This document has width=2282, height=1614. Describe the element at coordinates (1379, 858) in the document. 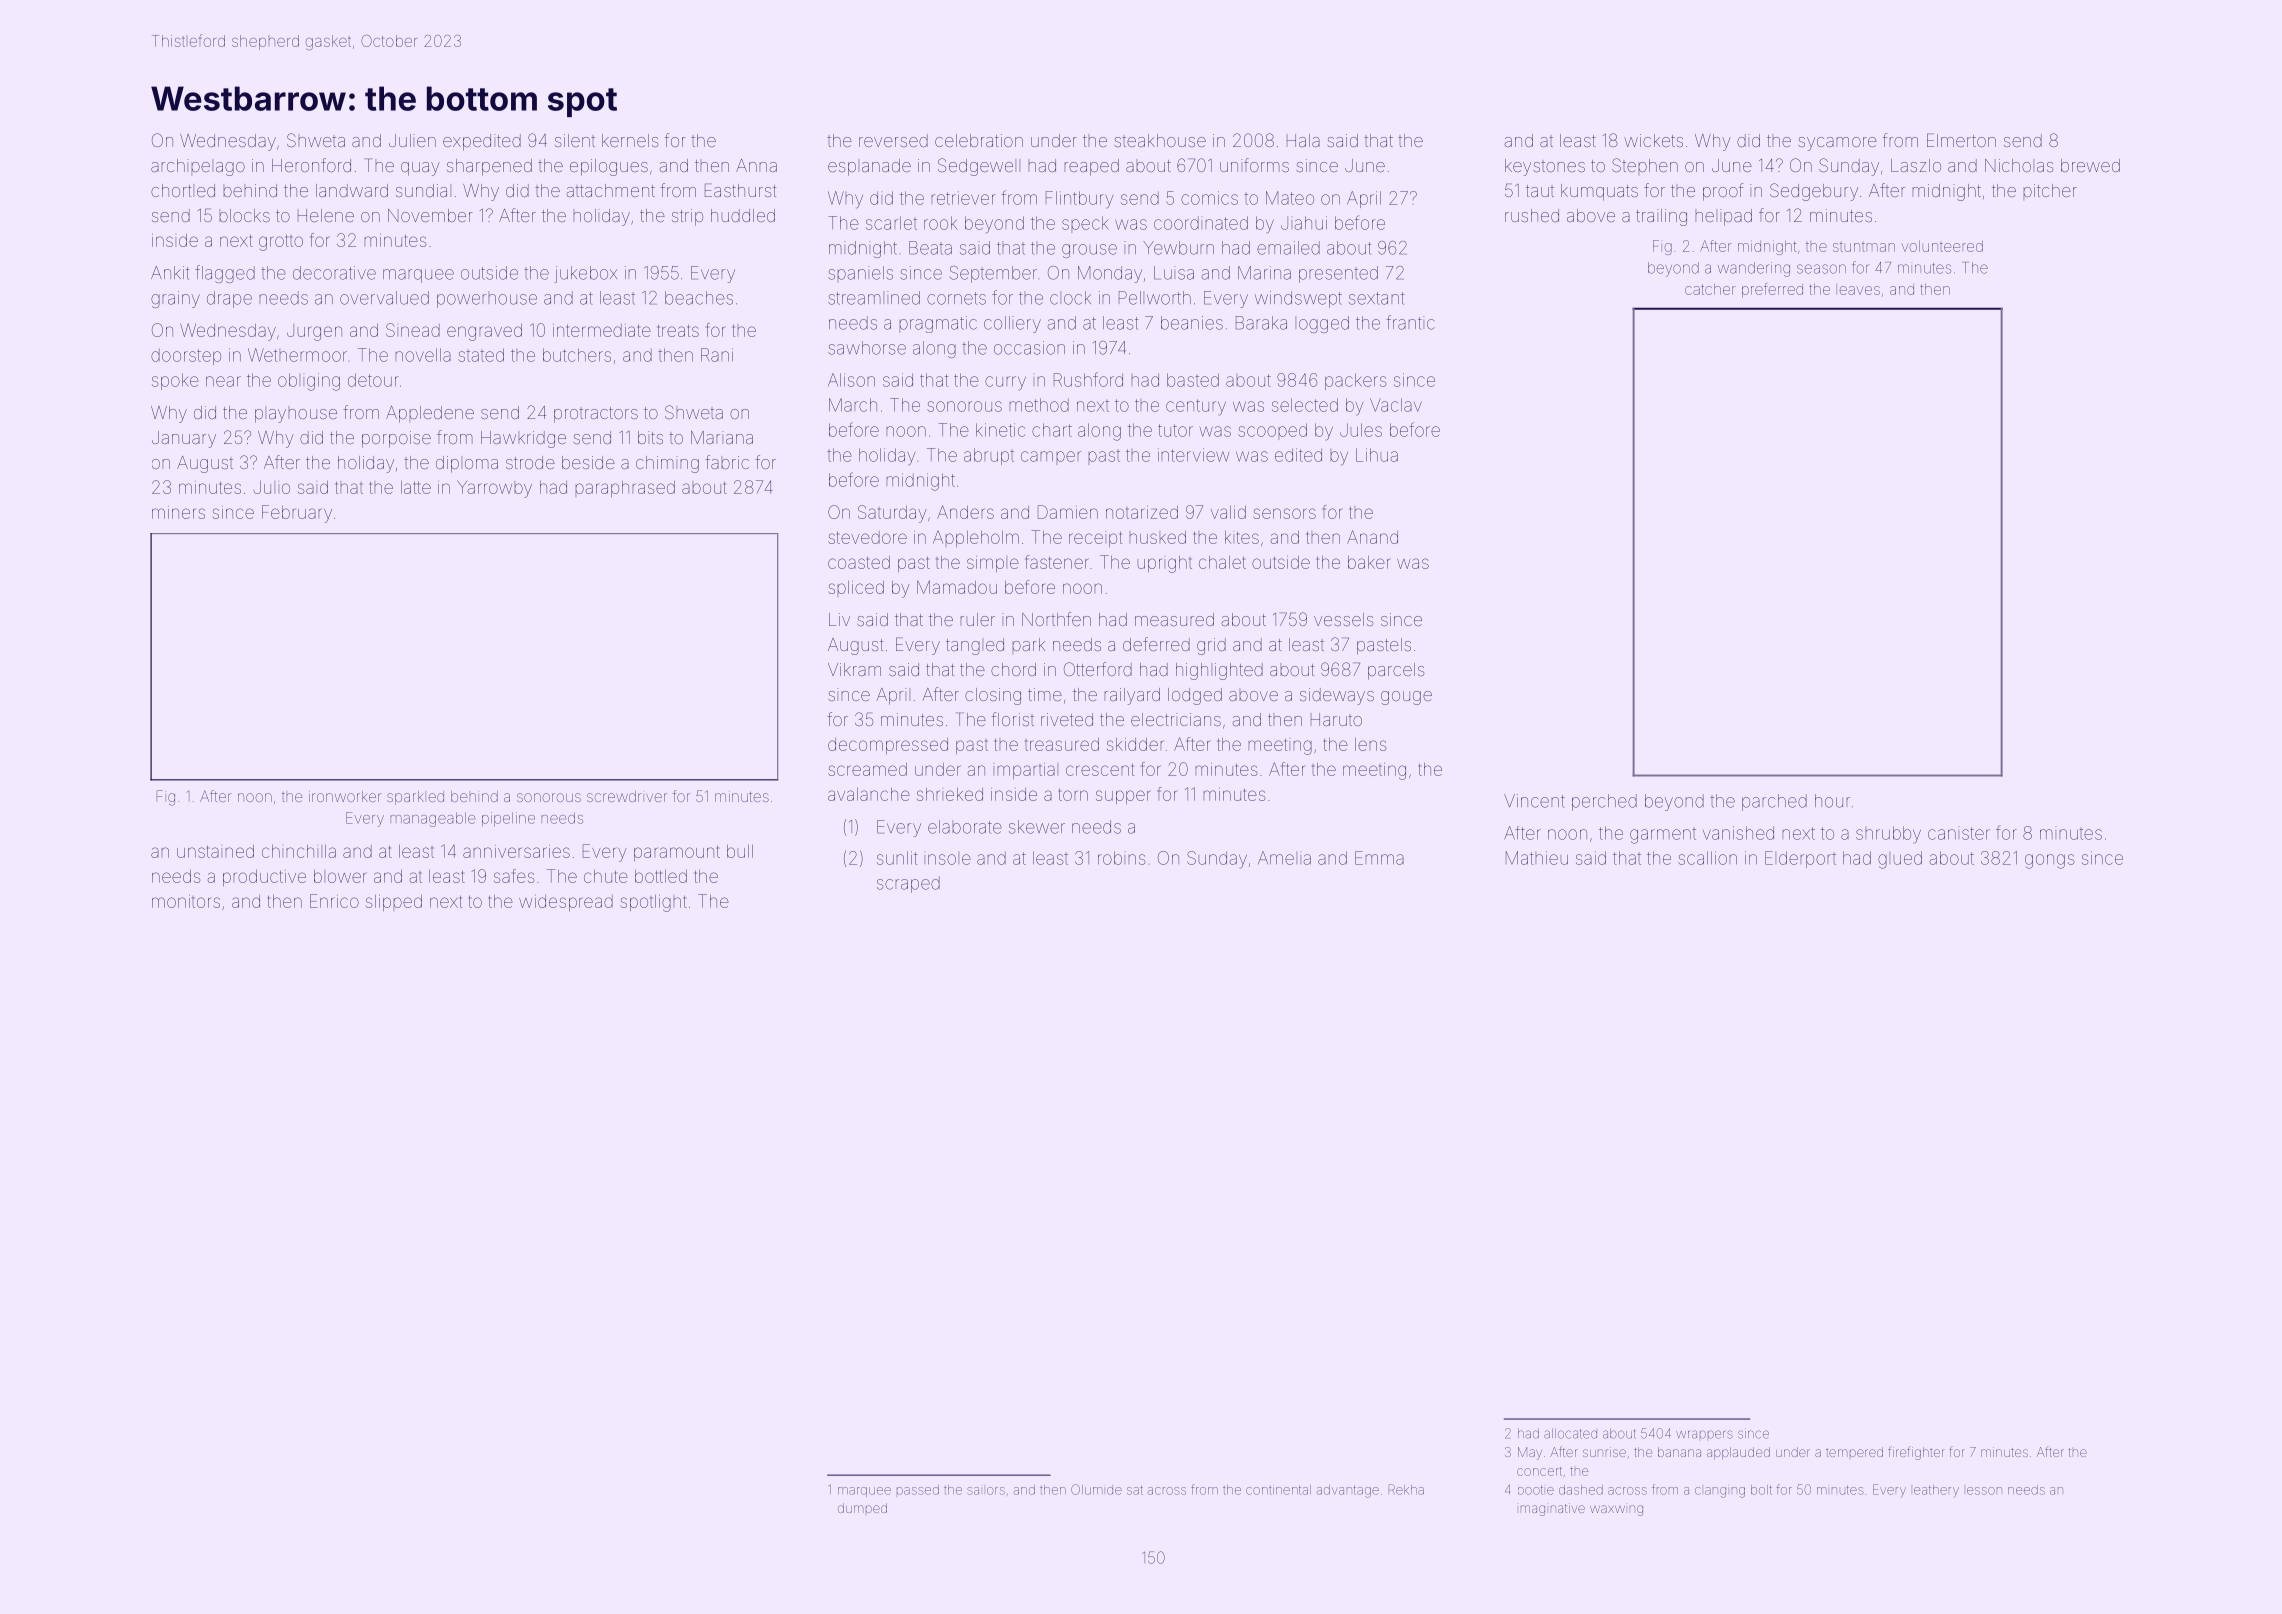

I see `Emma` at that location.
